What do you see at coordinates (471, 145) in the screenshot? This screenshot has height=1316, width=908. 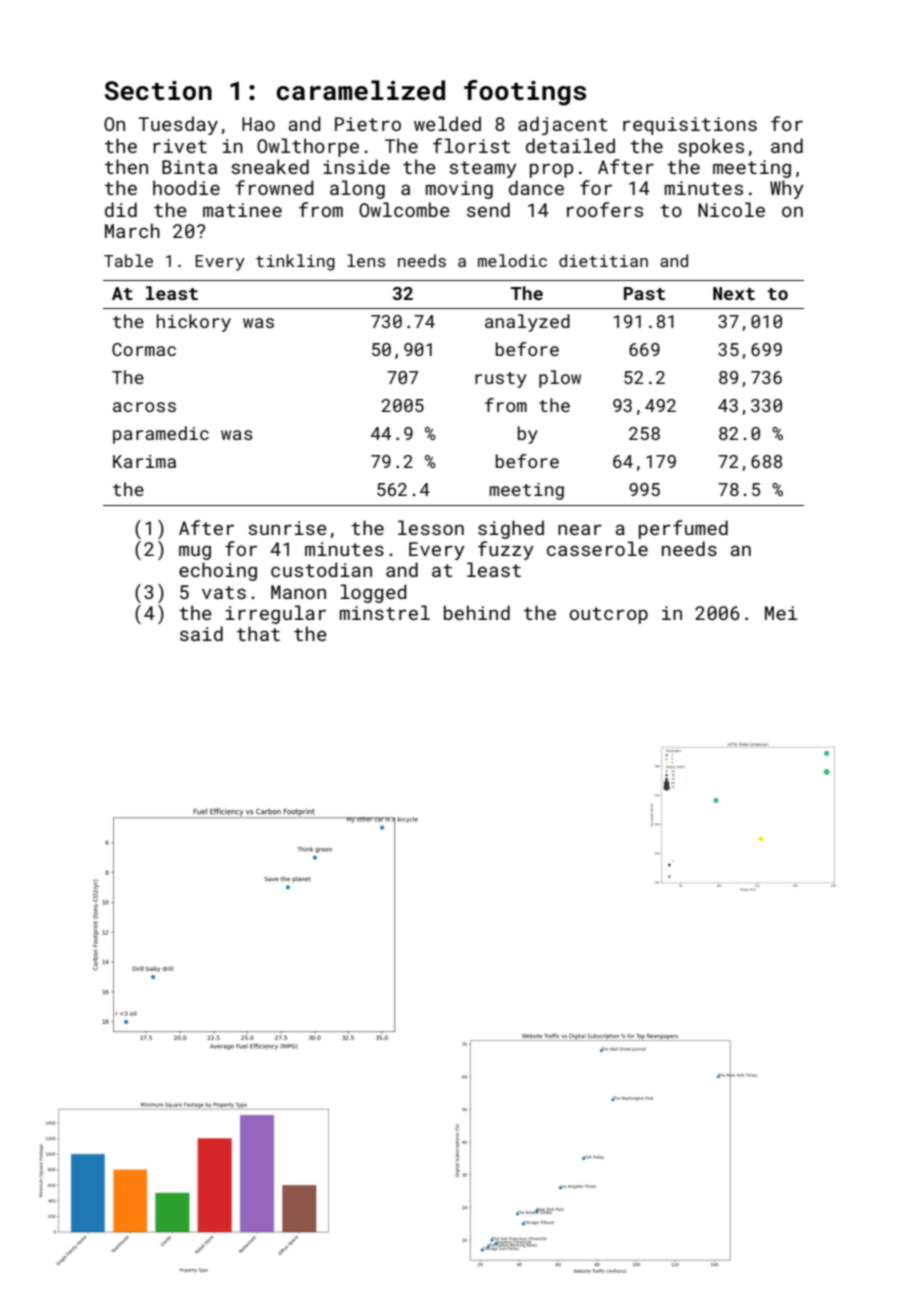 I see `florist` at bounding box center [471, 145].
